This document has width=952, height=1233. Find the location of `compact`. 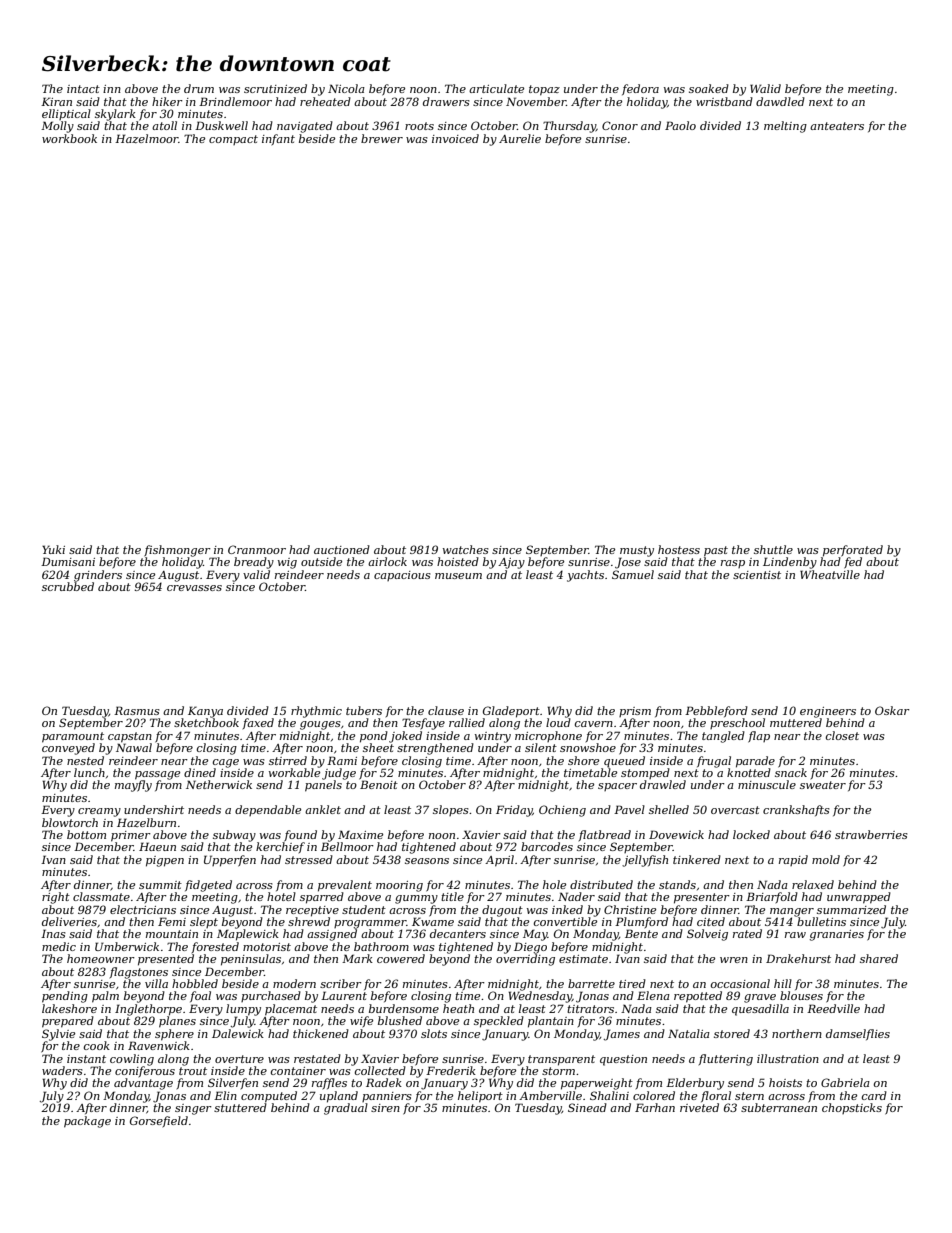

compact is located at coordinates (233, 140).
